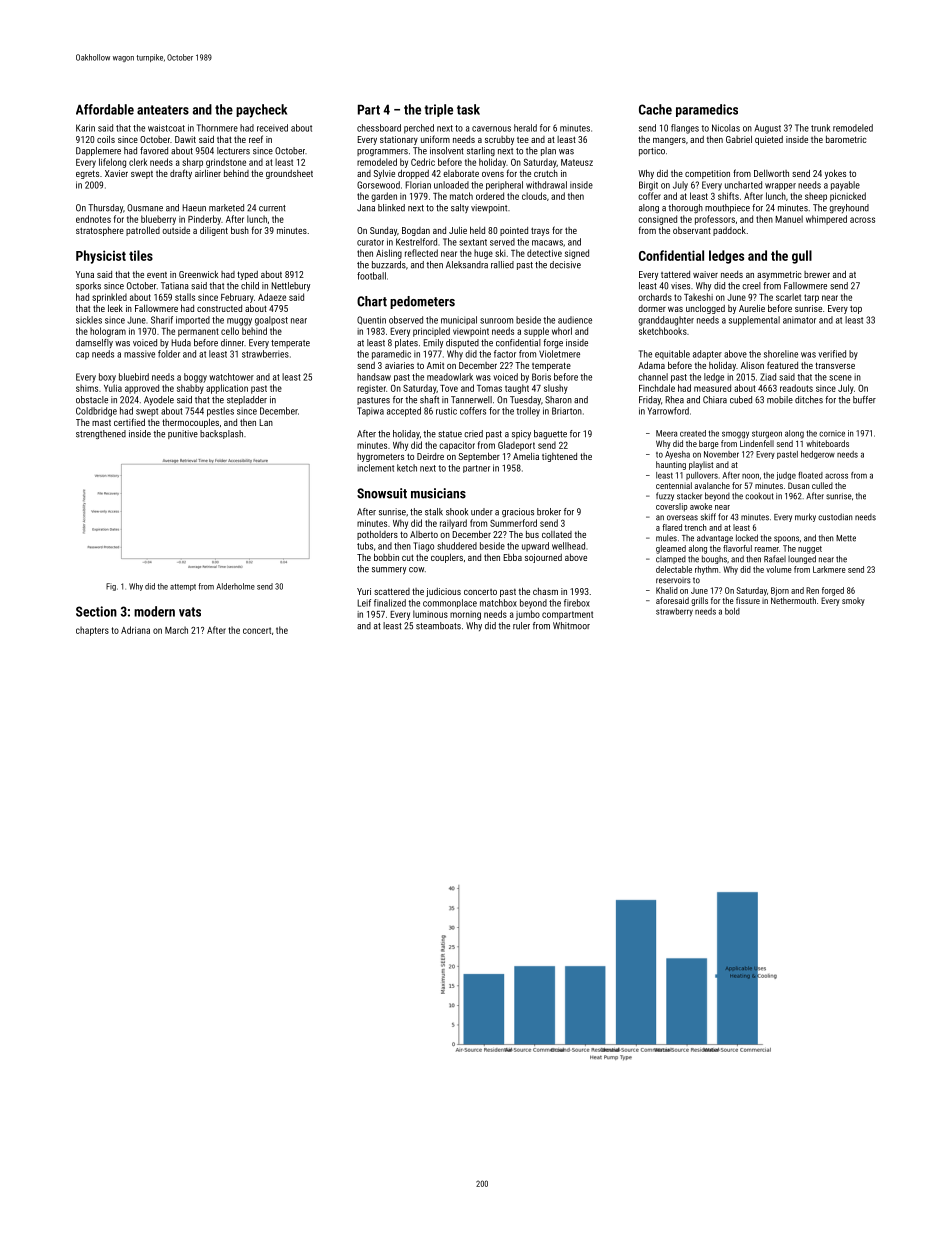  I want to click on Jana, so click(366, 208).
